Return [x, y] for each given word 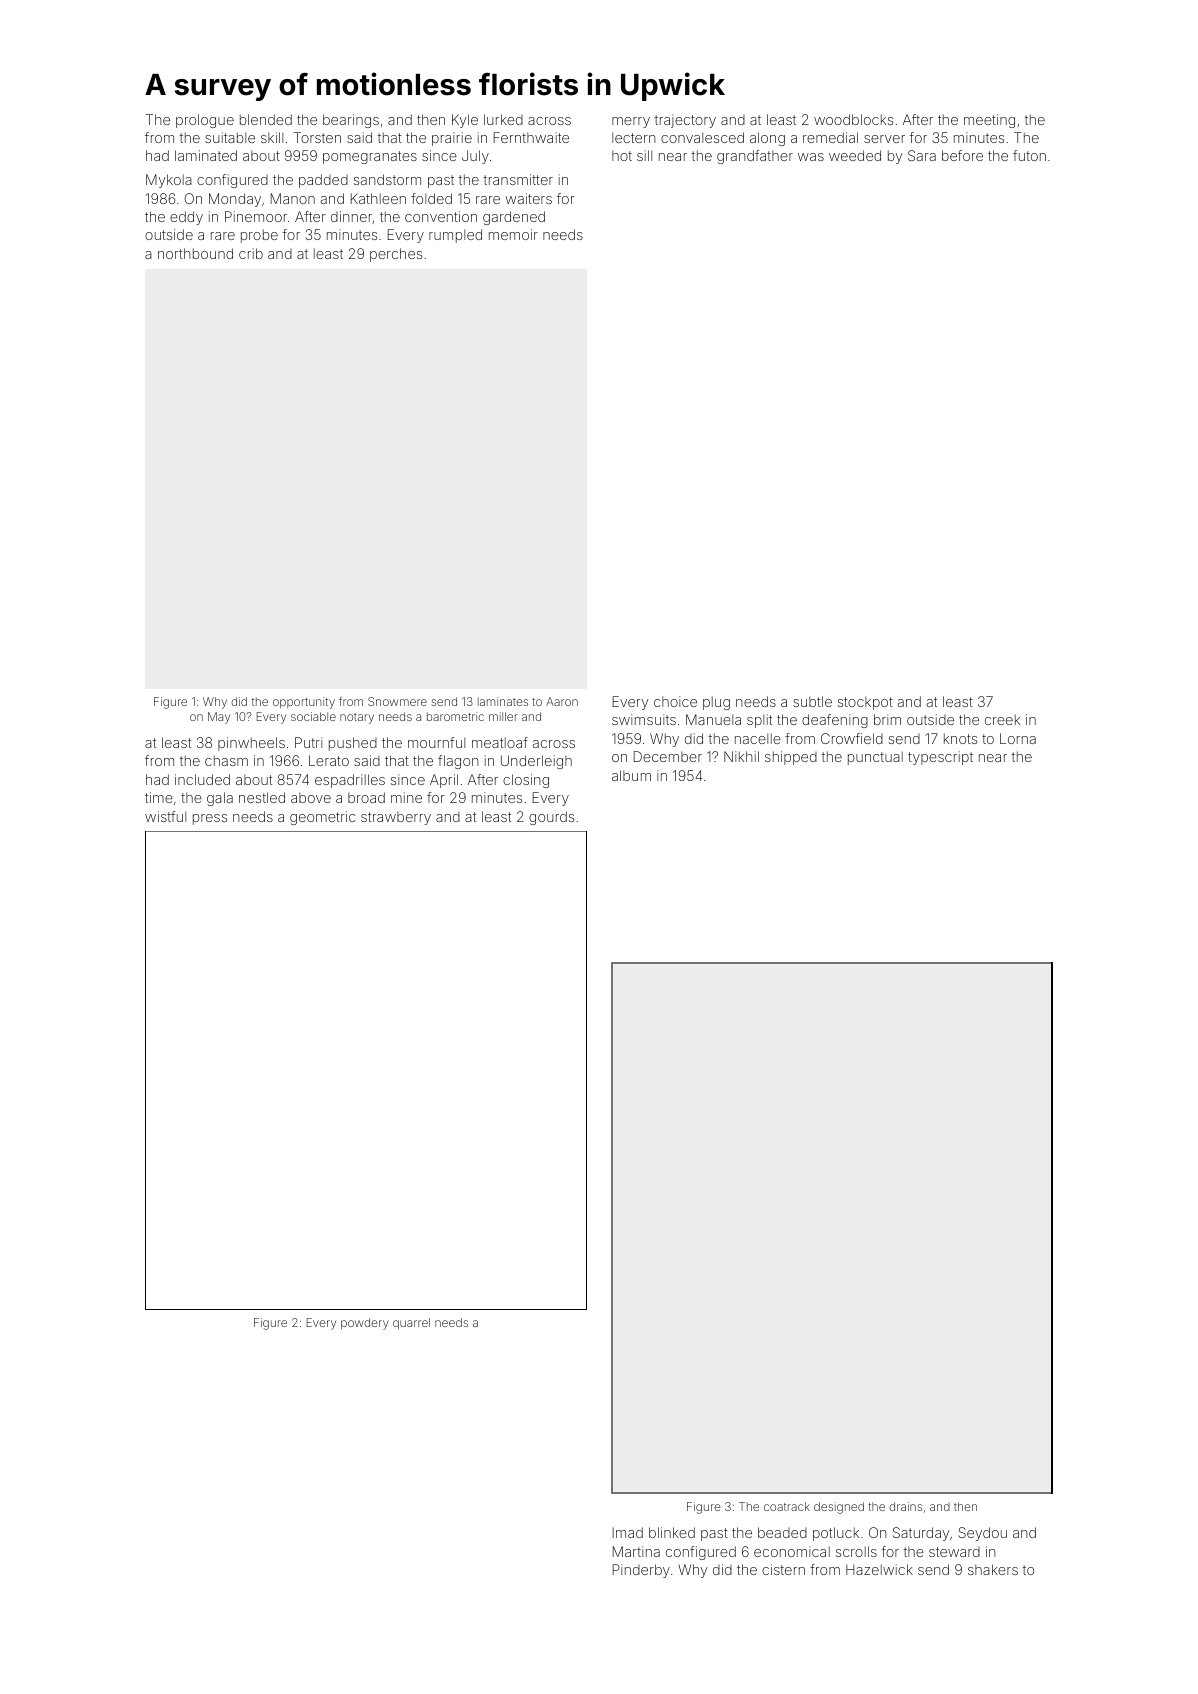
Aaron [562, 701]
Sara [922, 155]
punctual [875, 758]
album [631, 775]
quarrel [411, 1324]
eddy [186, 218]
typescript [940, 758]
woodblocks [853, 119]
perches [396, 255]
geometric [322, 818]
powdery [365, 1324]
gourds [551, 818]
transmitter [518, 179]
